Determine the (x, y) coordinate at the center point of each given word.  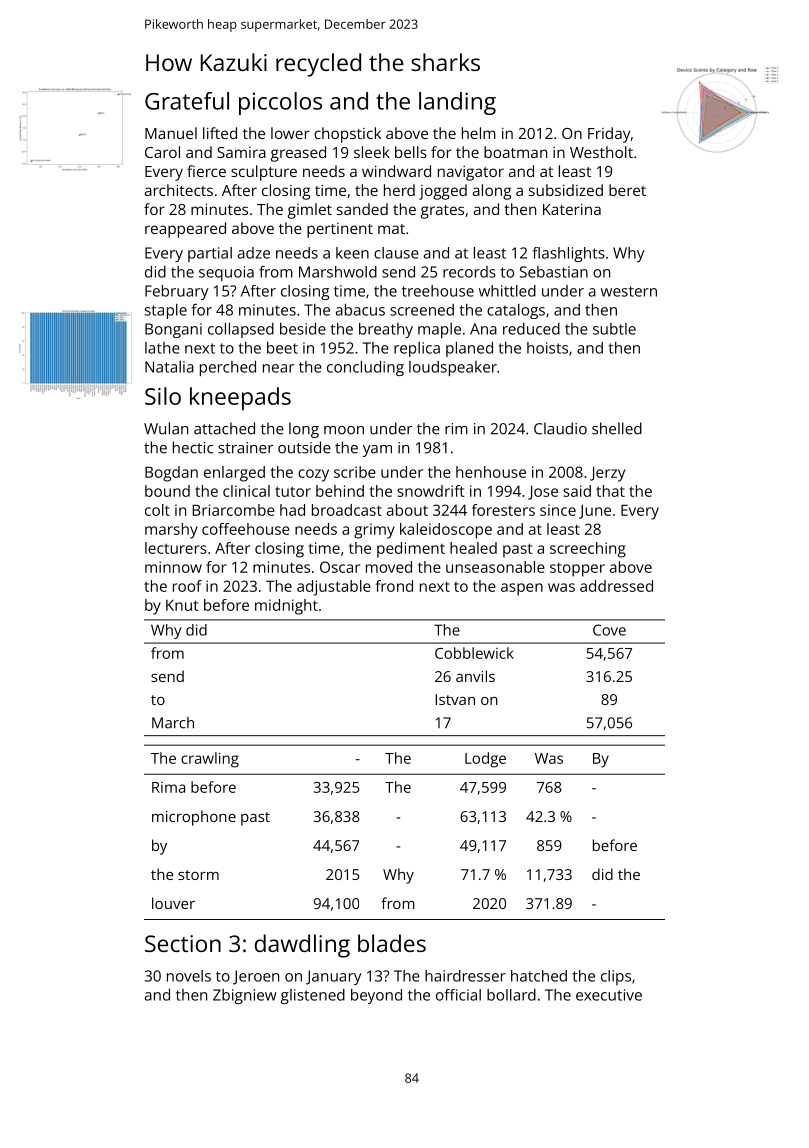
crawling (210, 760)
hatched (539, 976)
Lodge (485, 760)
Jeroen (256, 977)
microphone (194, 818)
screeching (588, 550)
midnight (286, 607)
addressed (616, 586)
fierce (206, 171)
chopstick (347, 135)
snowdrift (431, 491)
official (458, 995)
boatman (515, 152)
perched (228, 368)
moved (389, 567)
